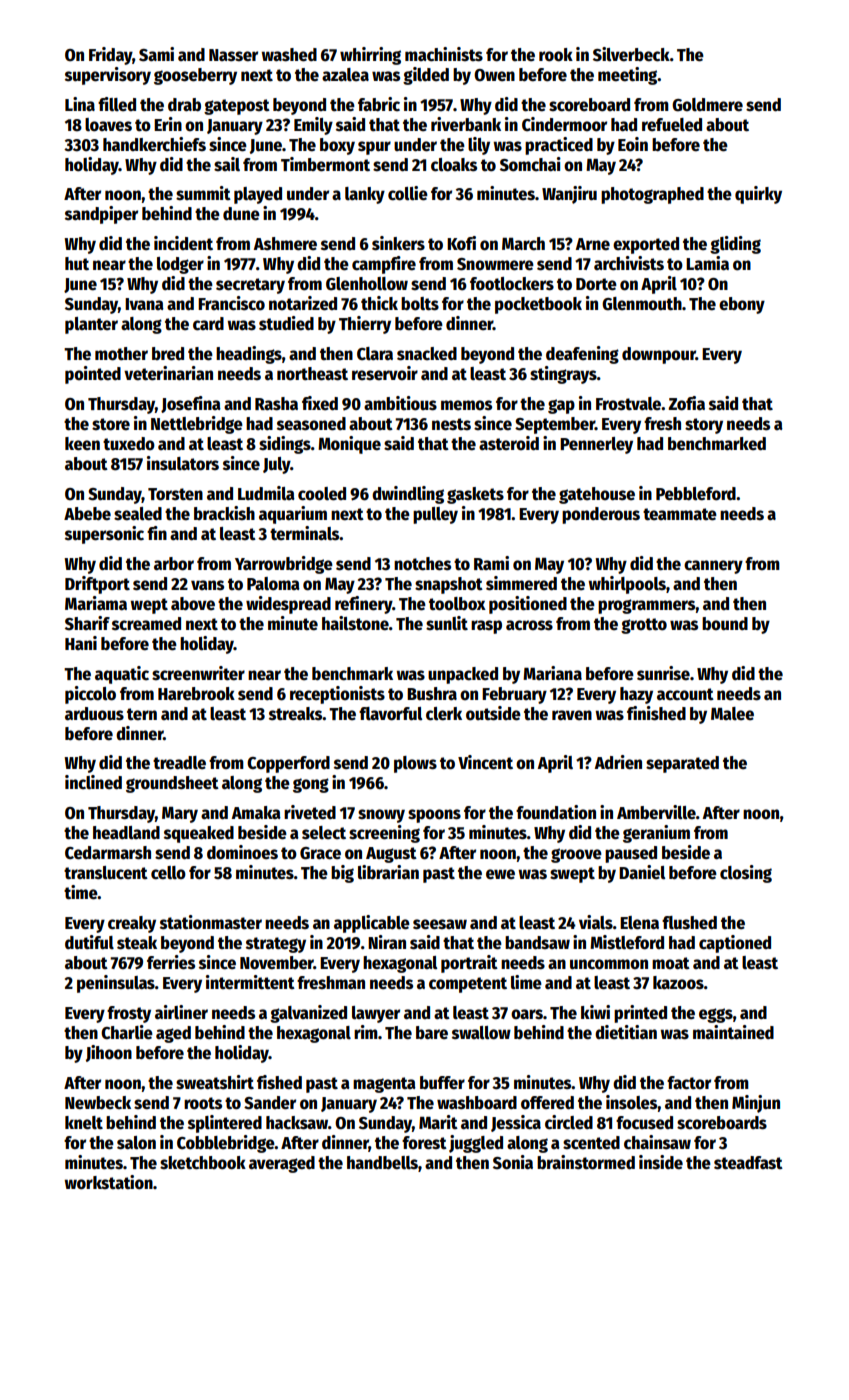  I want to click on Goldmere, so click(707, 105).
